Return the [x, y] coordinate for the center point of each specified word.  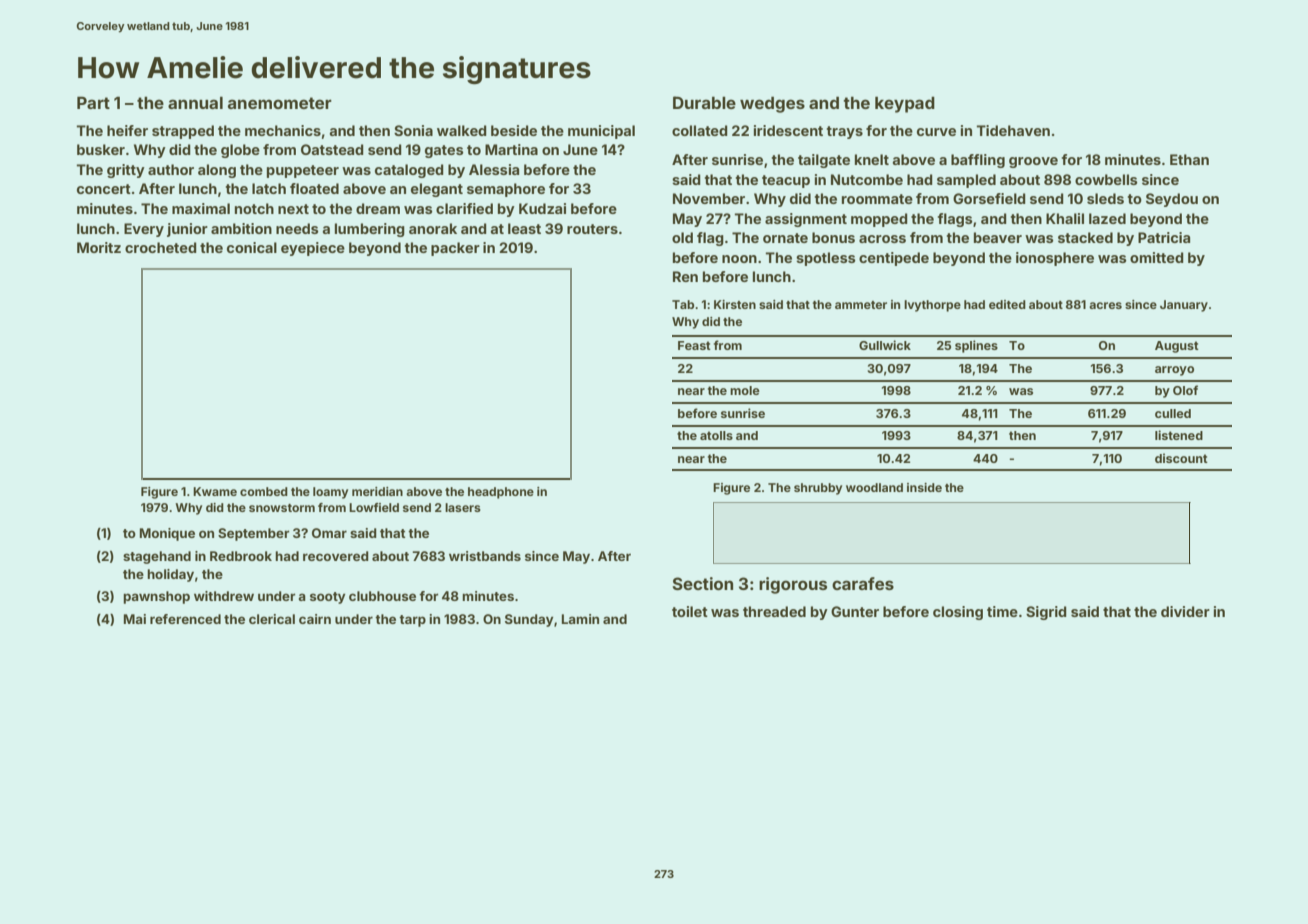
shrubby [818, 489]
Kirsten [735, 304]
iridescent [788, 130]
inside [924, 487]
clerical [272, 619]
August [1177, 347]
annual [195, 102]
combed [264, 491]
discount [1181, 458]
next [293, 209]
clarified [464, 208]
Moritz [99, 247]
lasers [463, 507]
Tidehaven [1013, 130]
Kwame [215, 491]
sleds [1105, 198]
